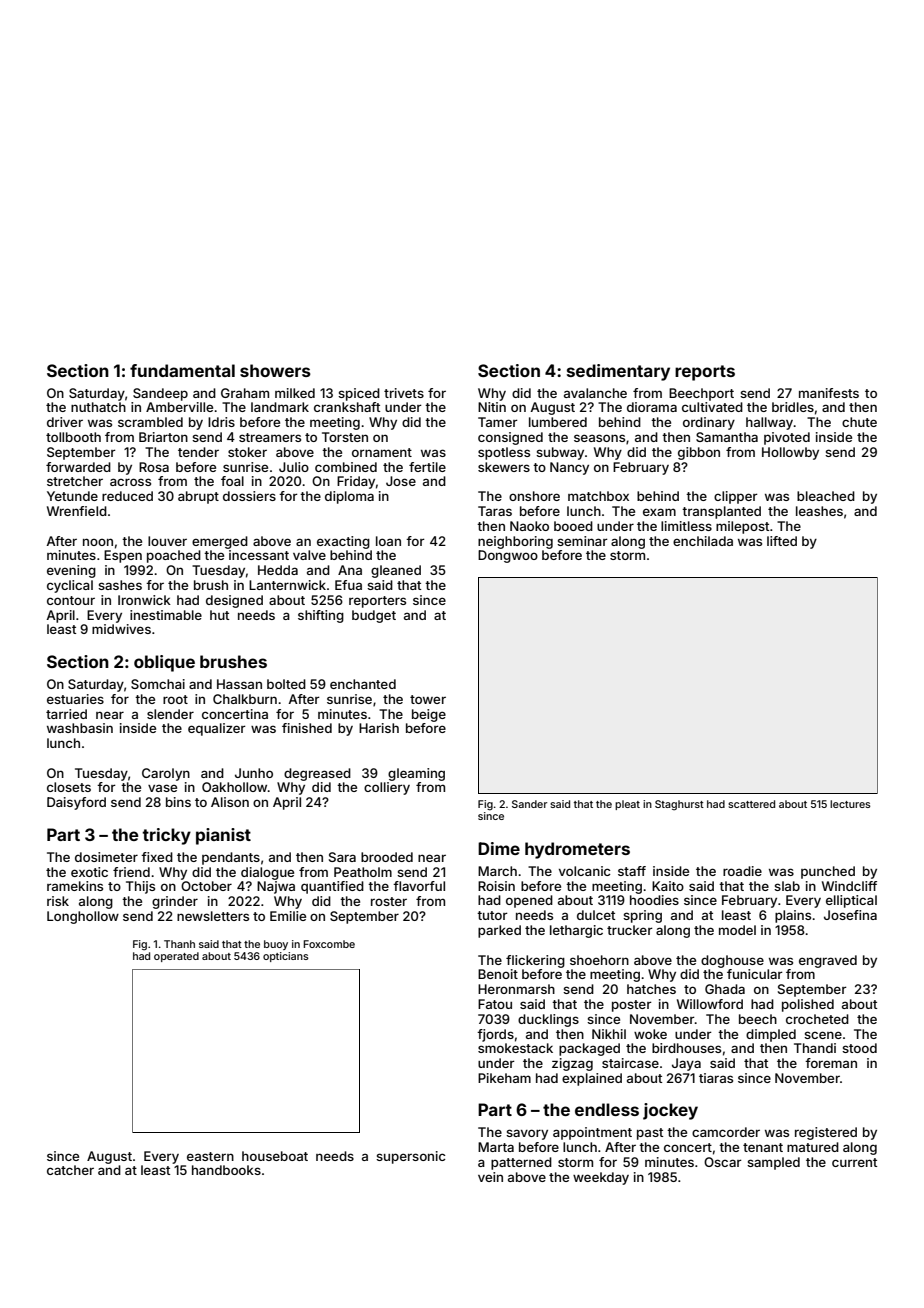 The width and height of the screenshot is (924, 1308). I want to click on engraved, so click(828, 961).
